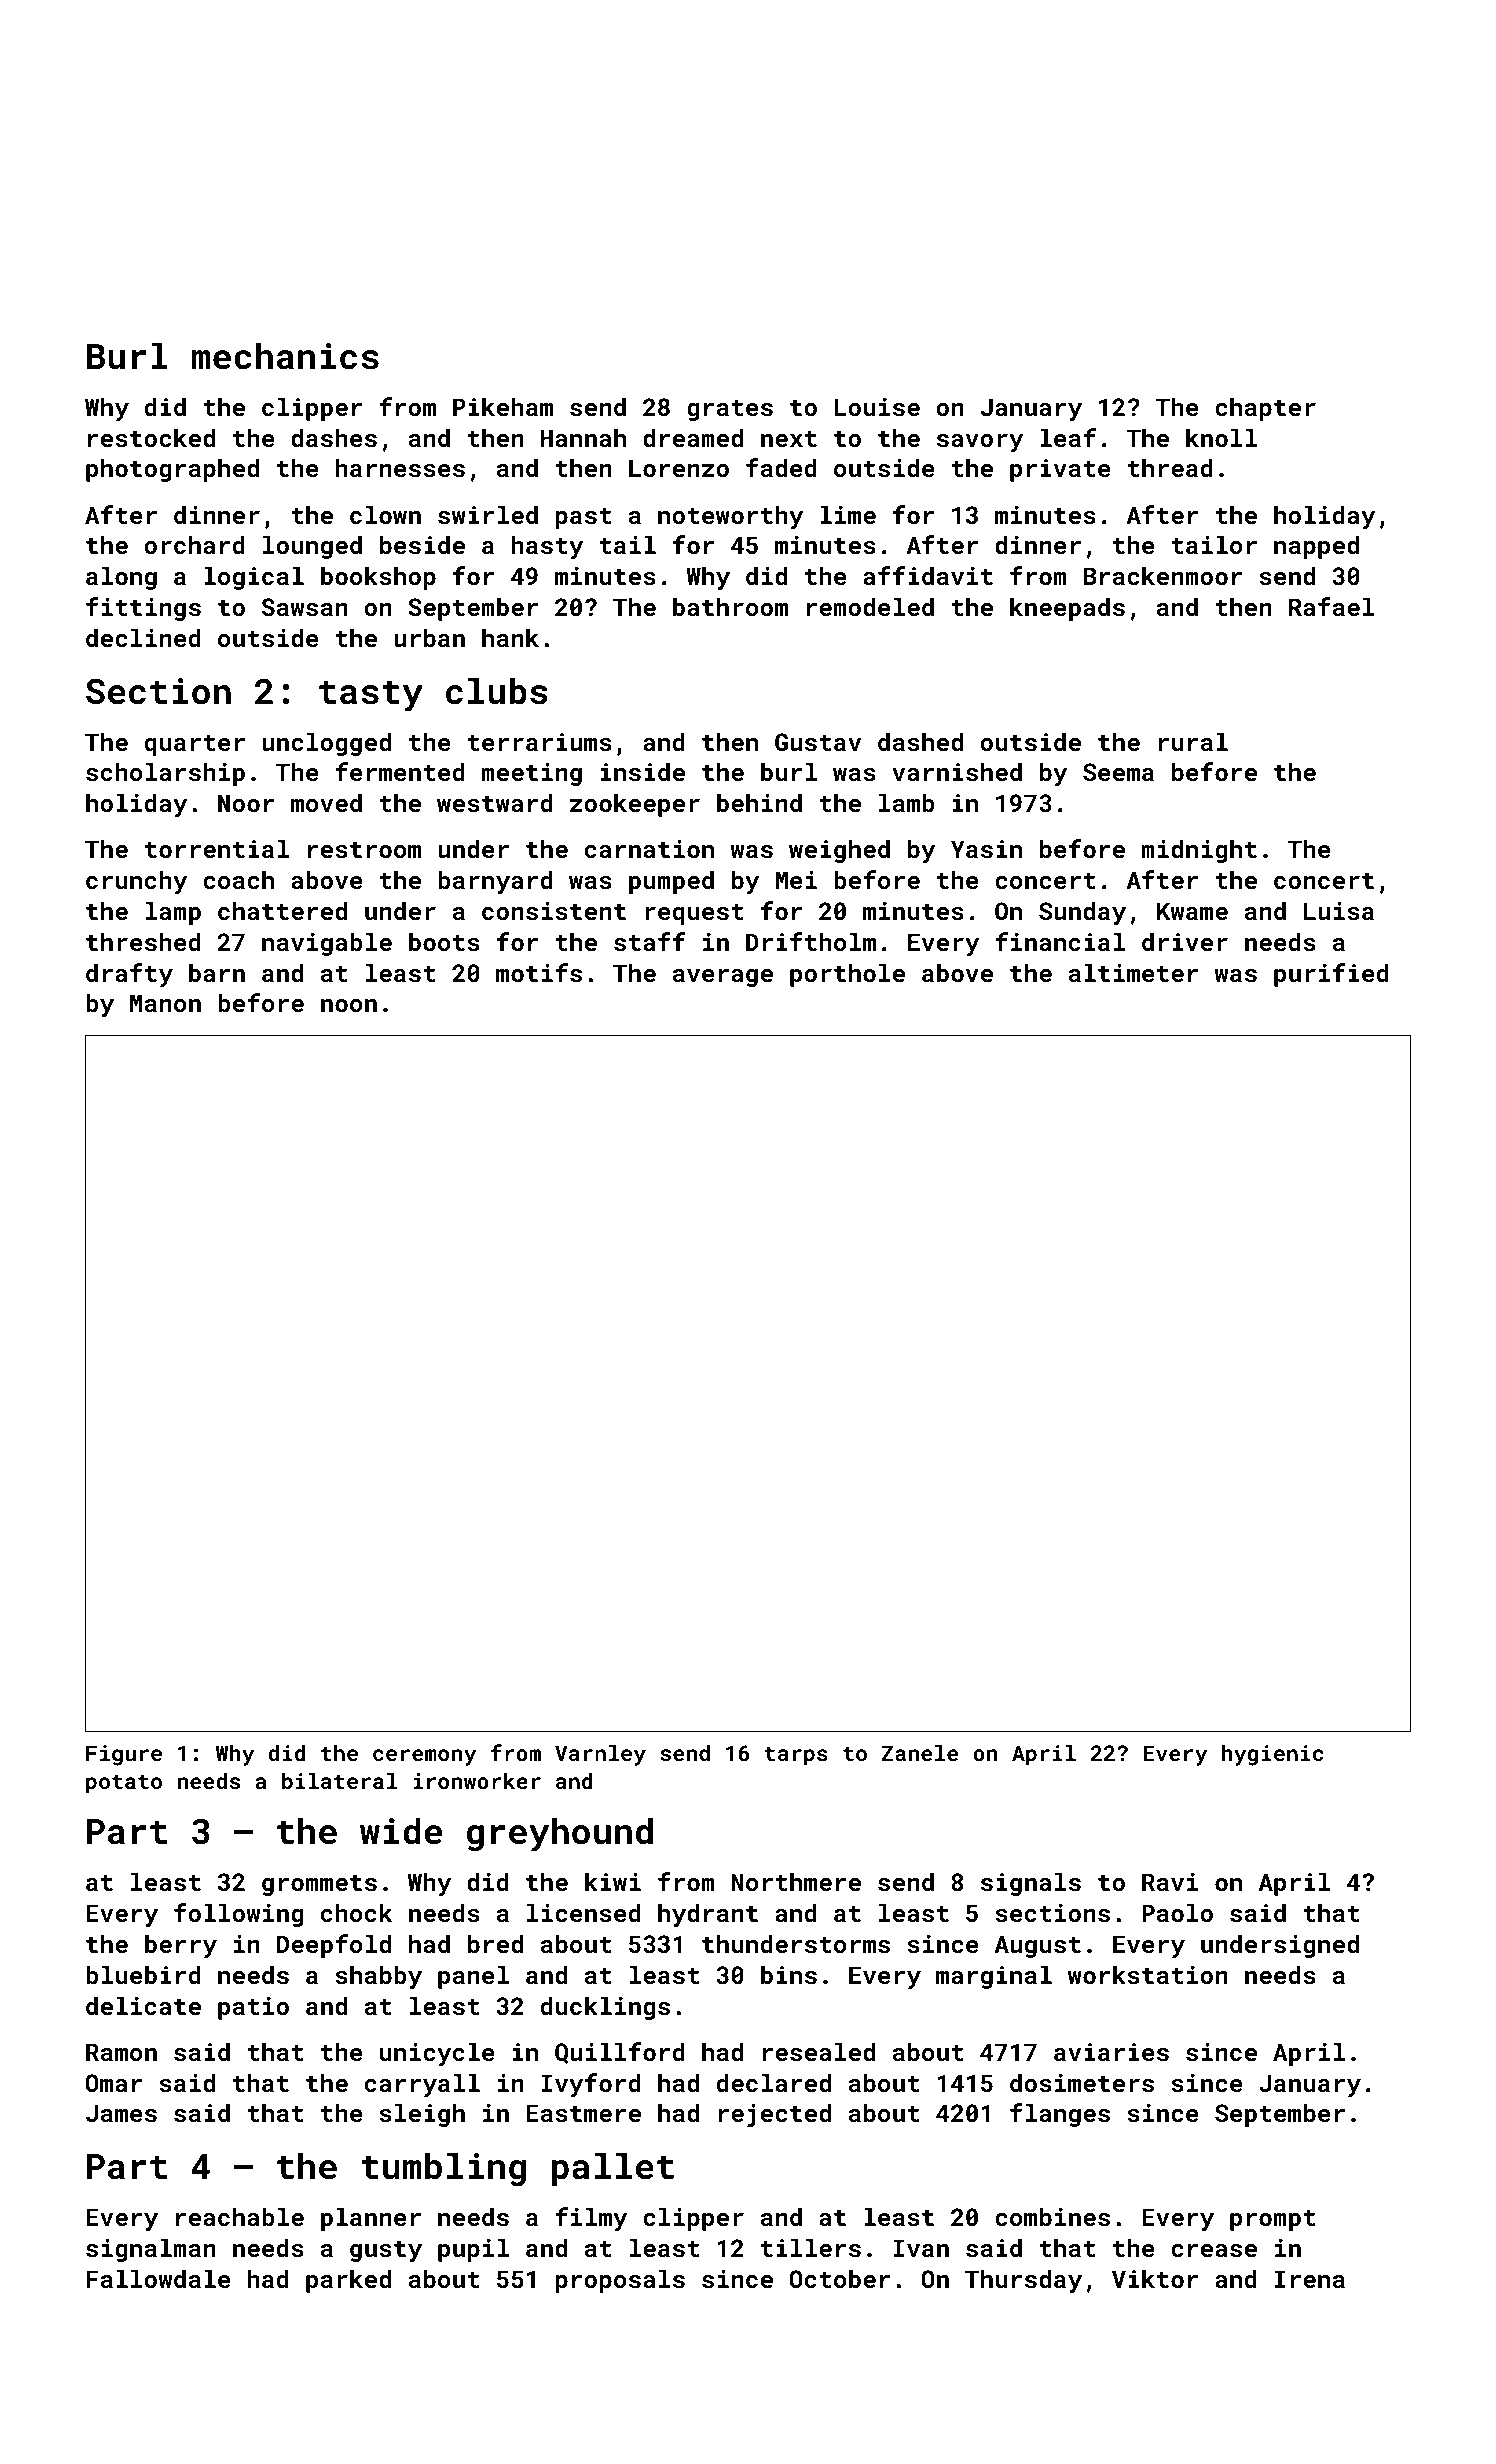 This screenshot has height=2464, width=1496. Describe the element at coordinates (143, 637) in the screenshot. I see `declined` at that location.
